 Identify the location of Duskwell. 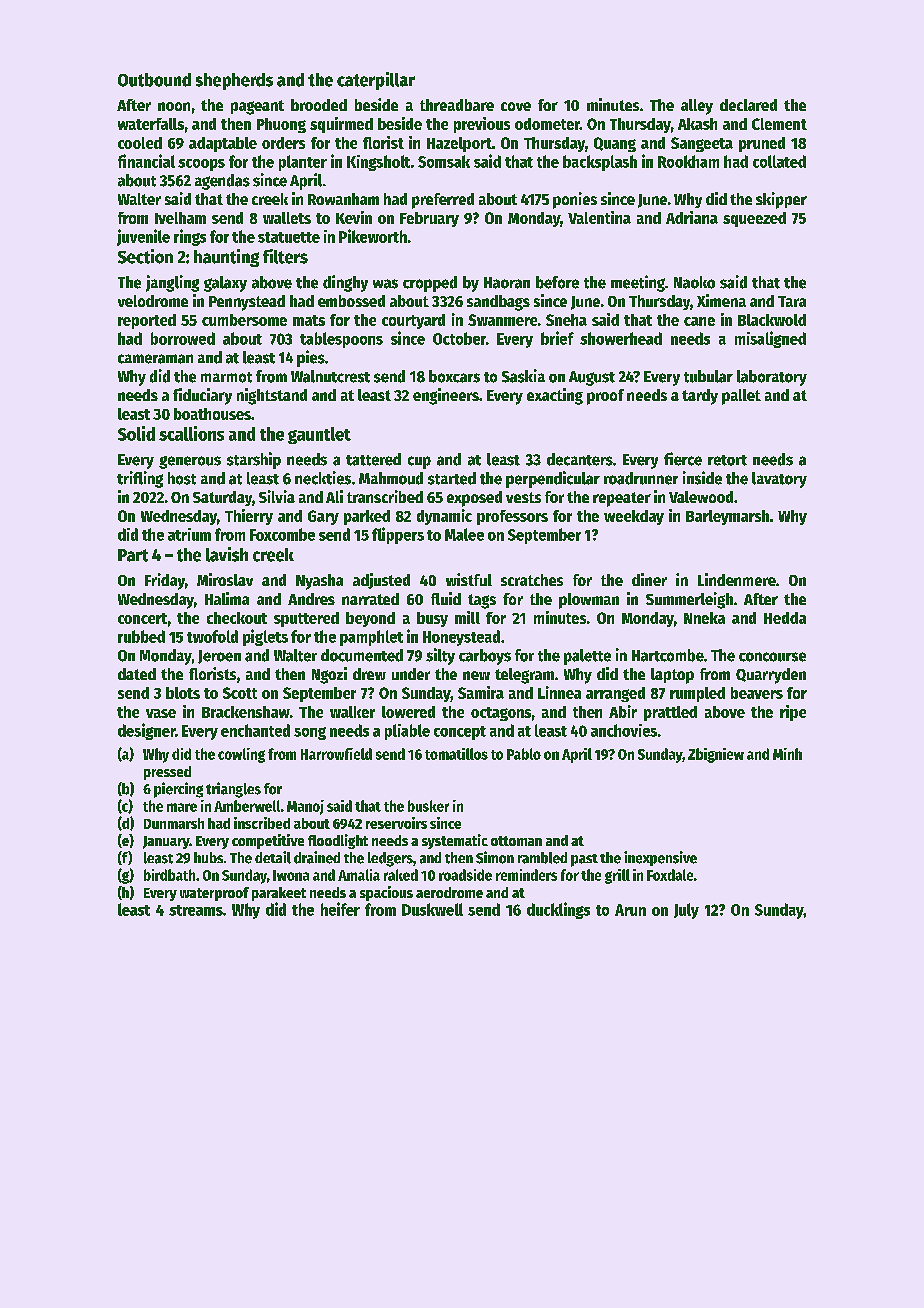
(432, 909).
